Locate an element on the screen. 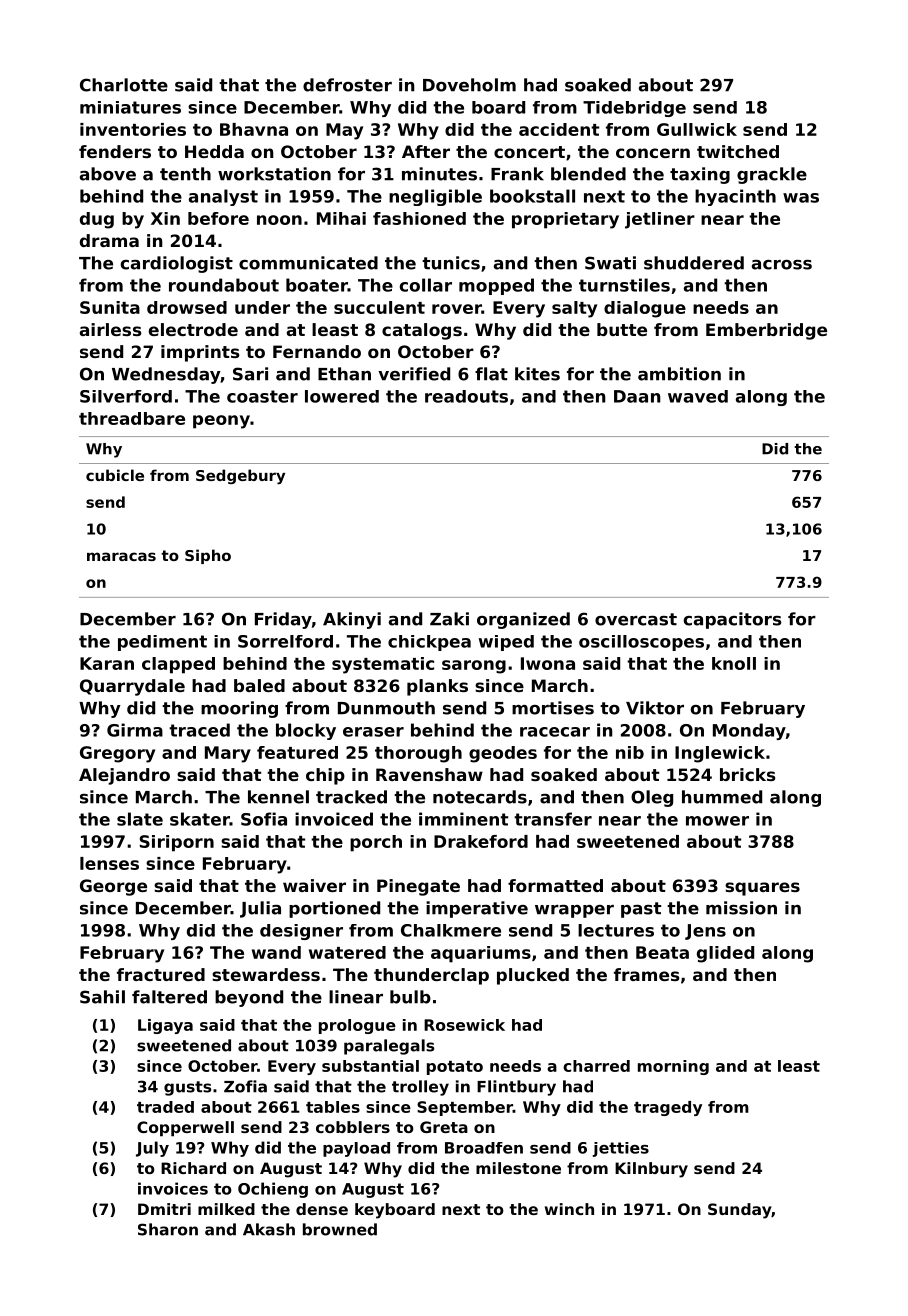 This screenshot has width=908, height=1316. clapped is located at coordinates (178, 665).
